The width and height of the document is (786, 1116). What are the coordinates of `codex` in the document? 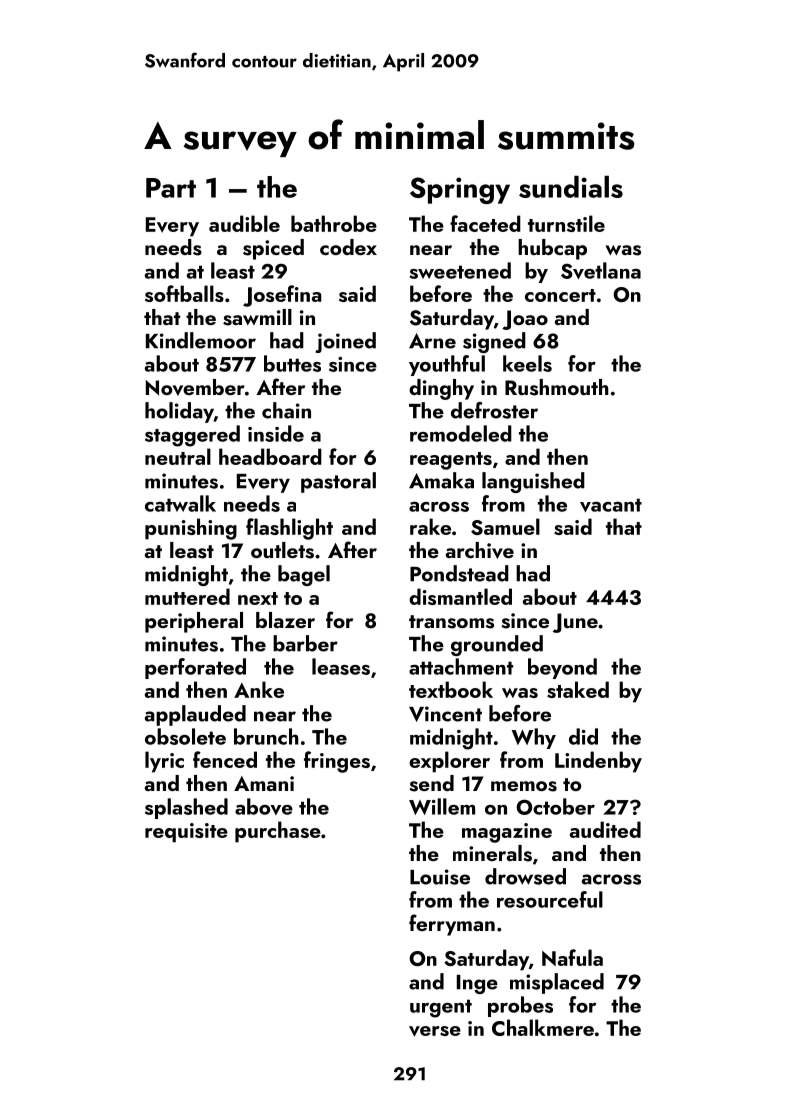 It's located at (348, 247).
